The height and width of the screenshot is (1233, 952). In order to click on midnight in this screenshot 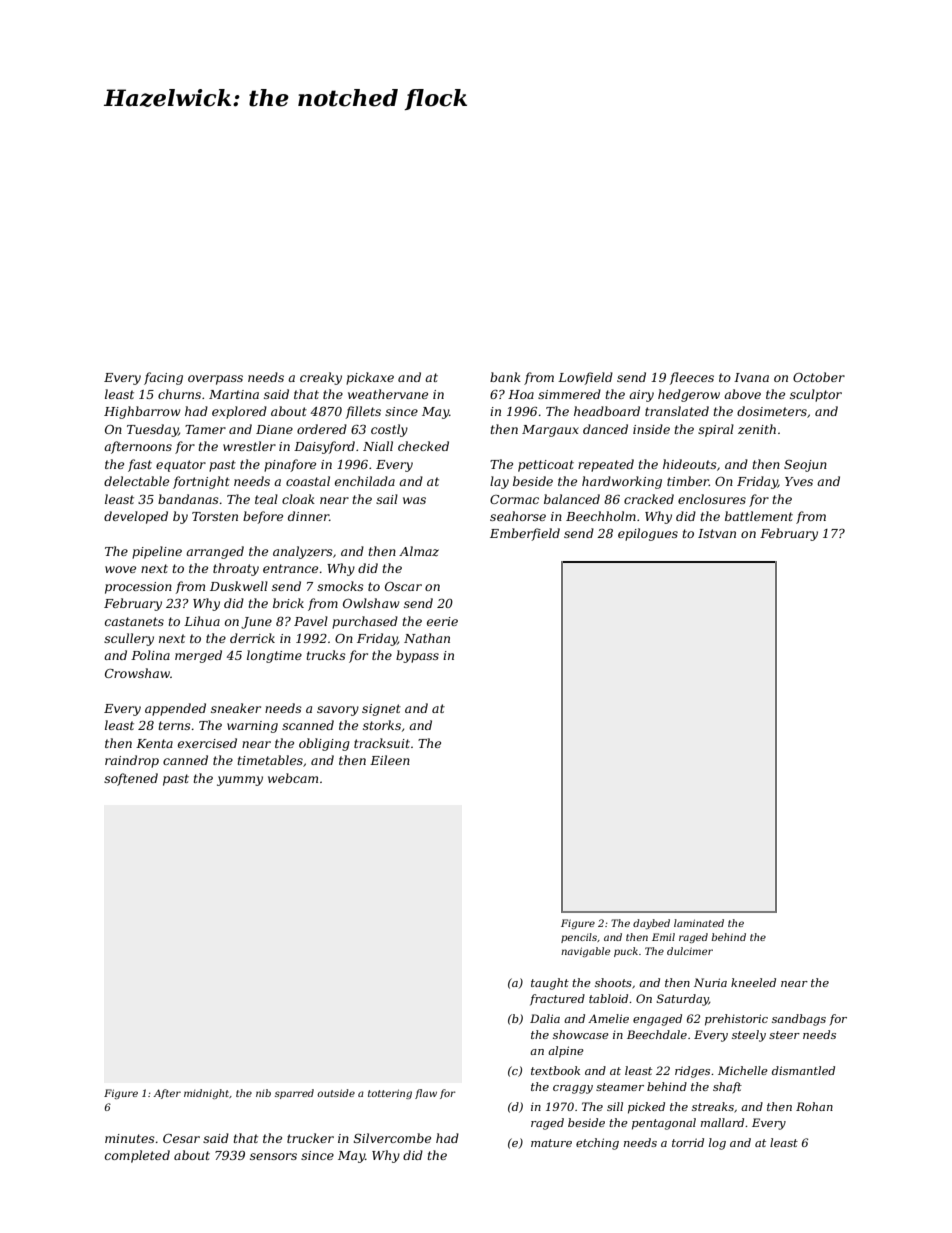, I will do `click(206, 1094)`.
